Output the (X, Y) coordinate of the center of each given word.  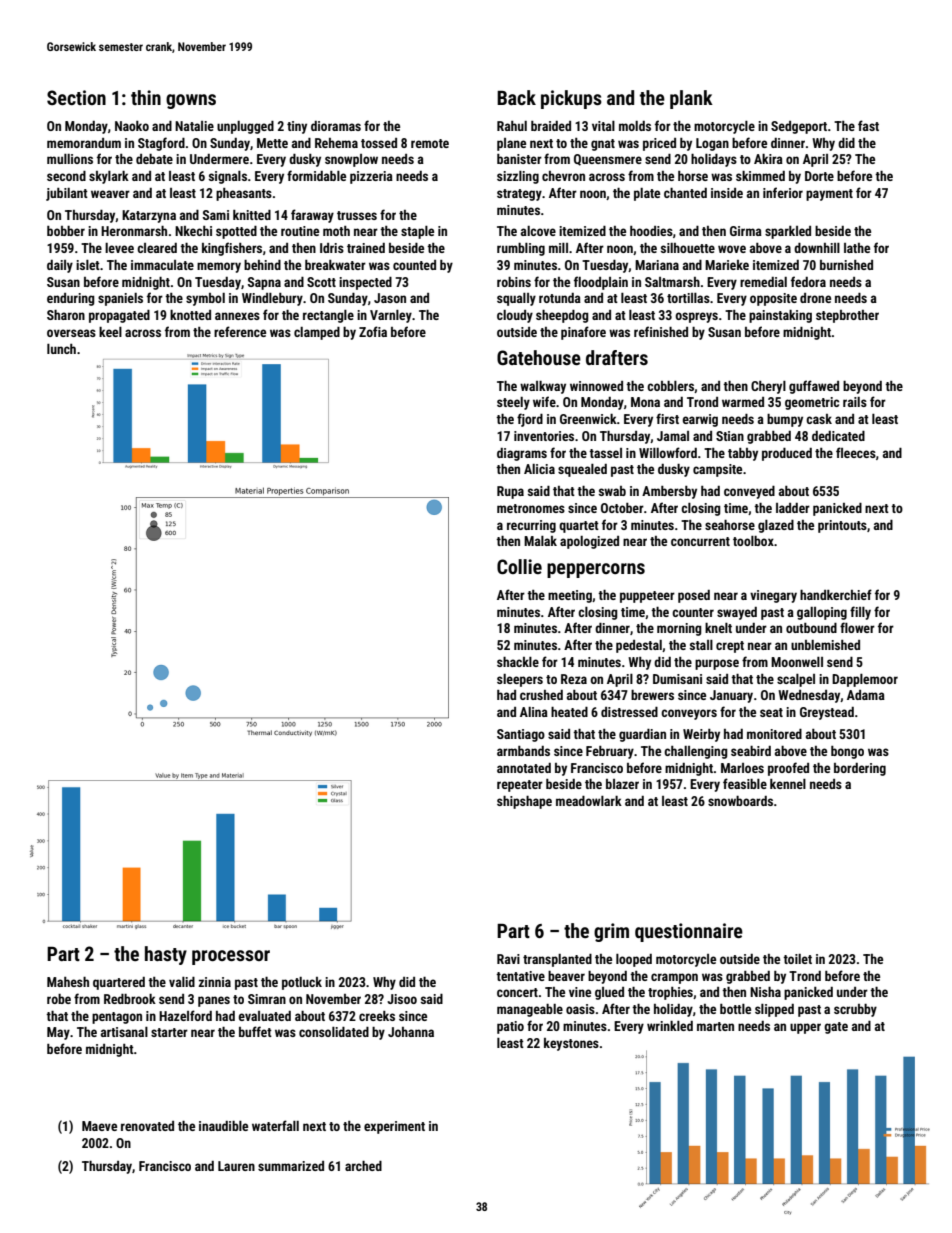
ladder (793, 508)
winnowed (596, 386)
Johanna (411, 1032)
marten (715, 1026)
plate (647, 194)
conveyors (689, 714)
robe (59, 999)
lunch (61, 349)
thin (146, 97)
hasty (166, 955)
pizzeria (371, 177)
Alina (534, 712)
